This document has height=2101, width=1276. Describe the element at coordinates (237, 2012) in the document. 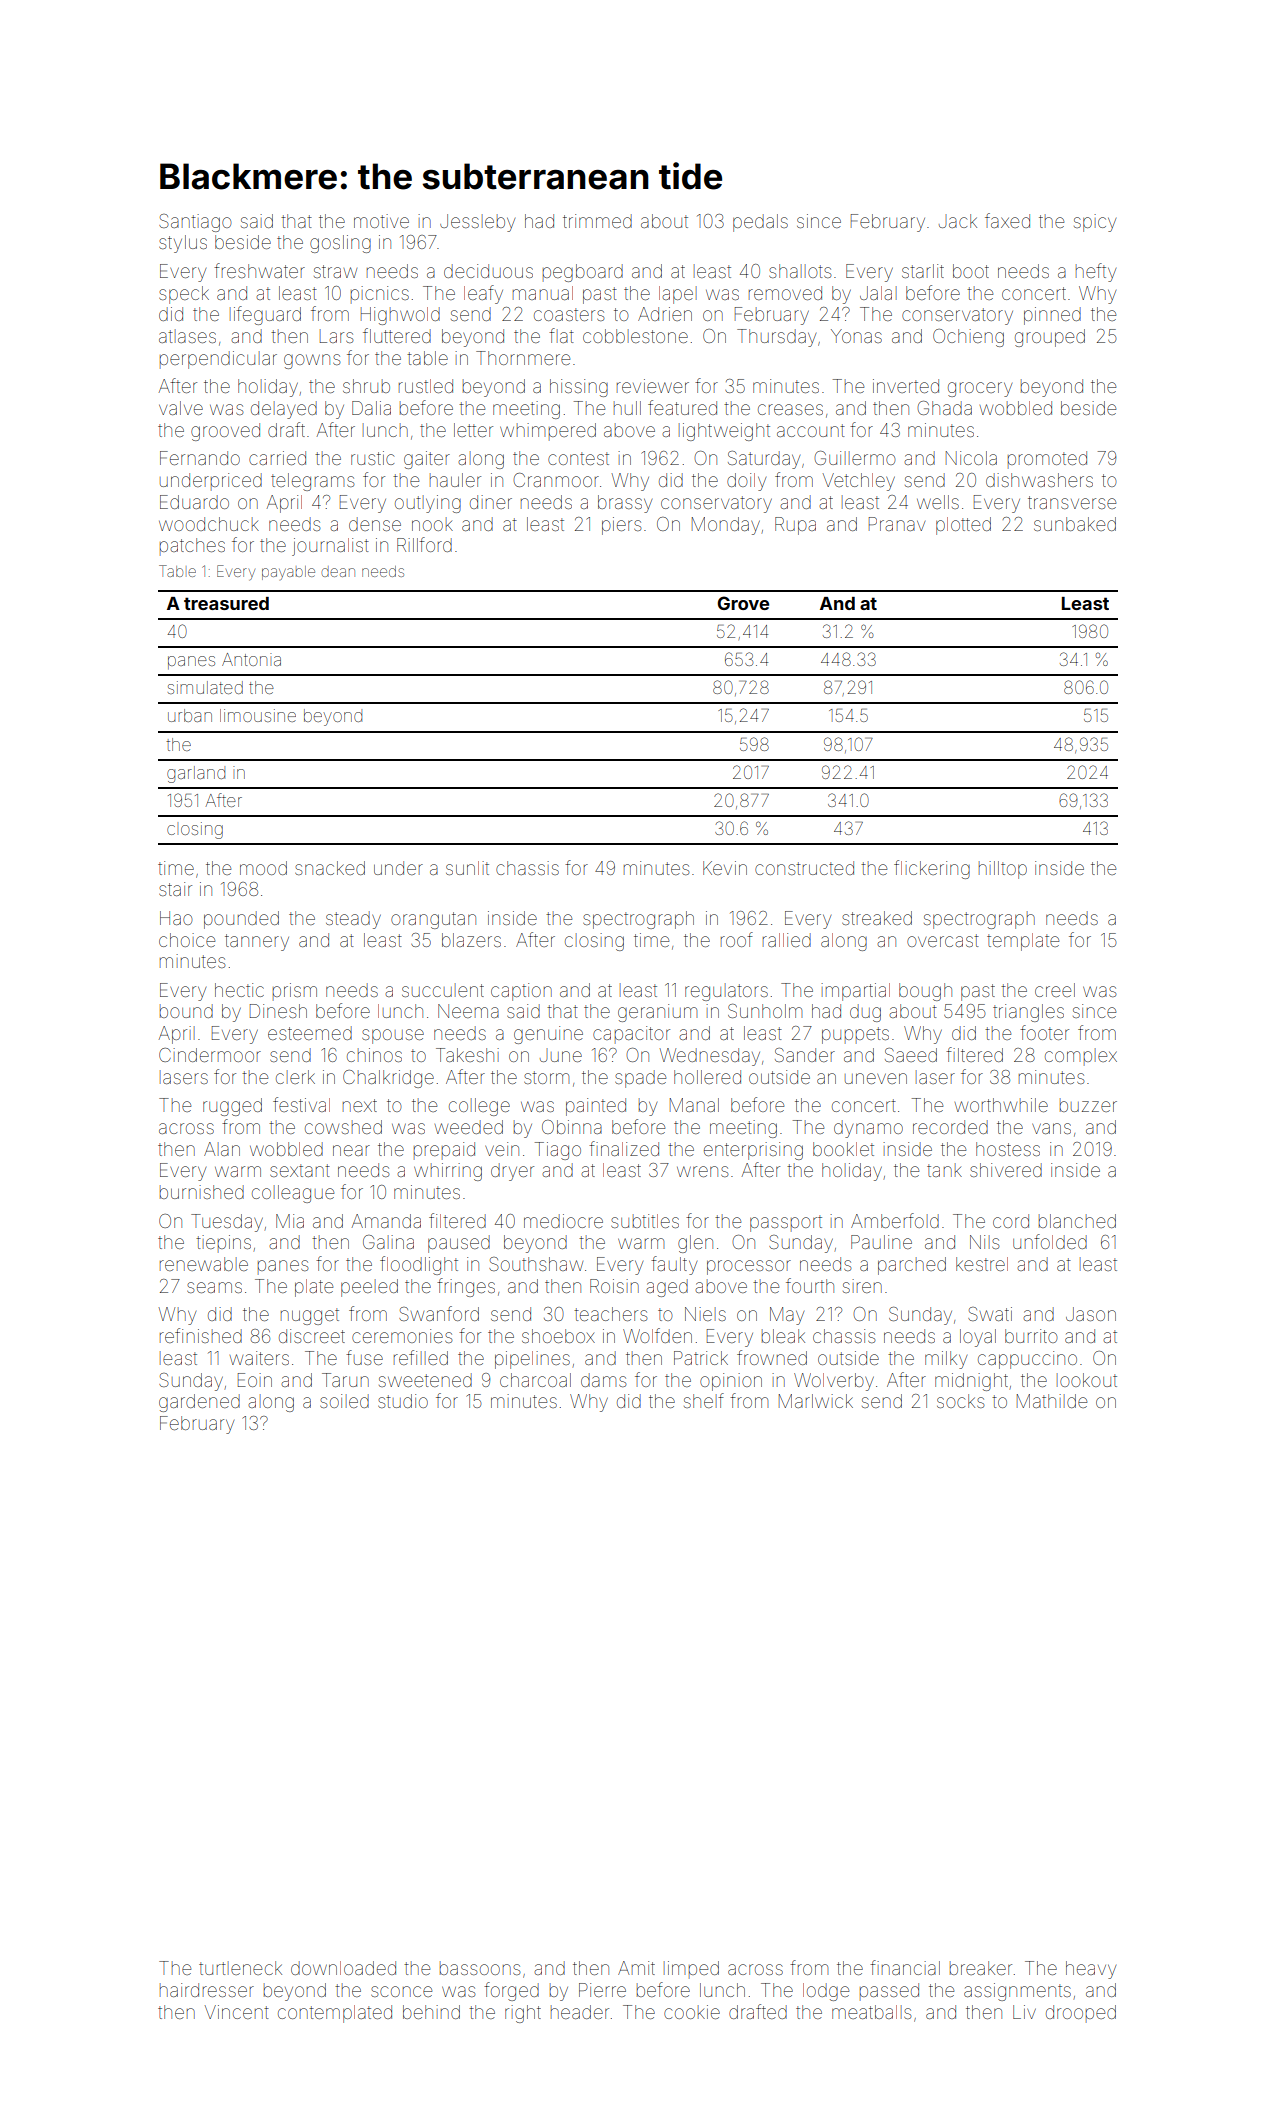

I see `Vincent` at that location.
